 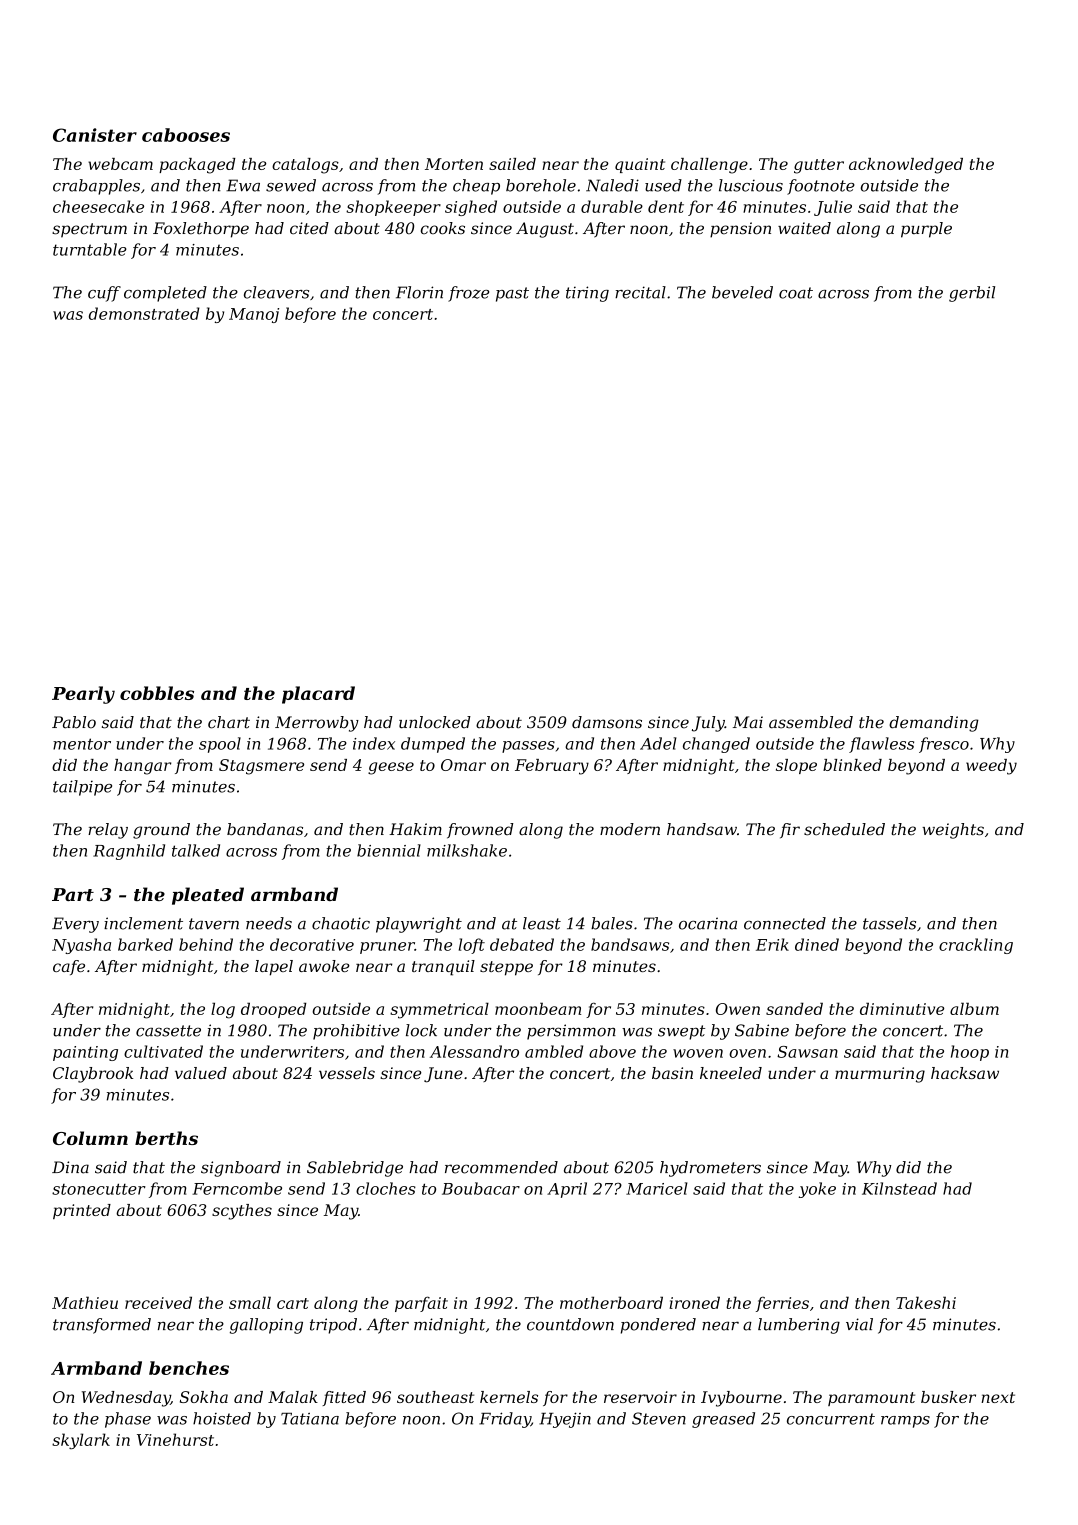 I want to click on April, so click(x=567, y=1190).
